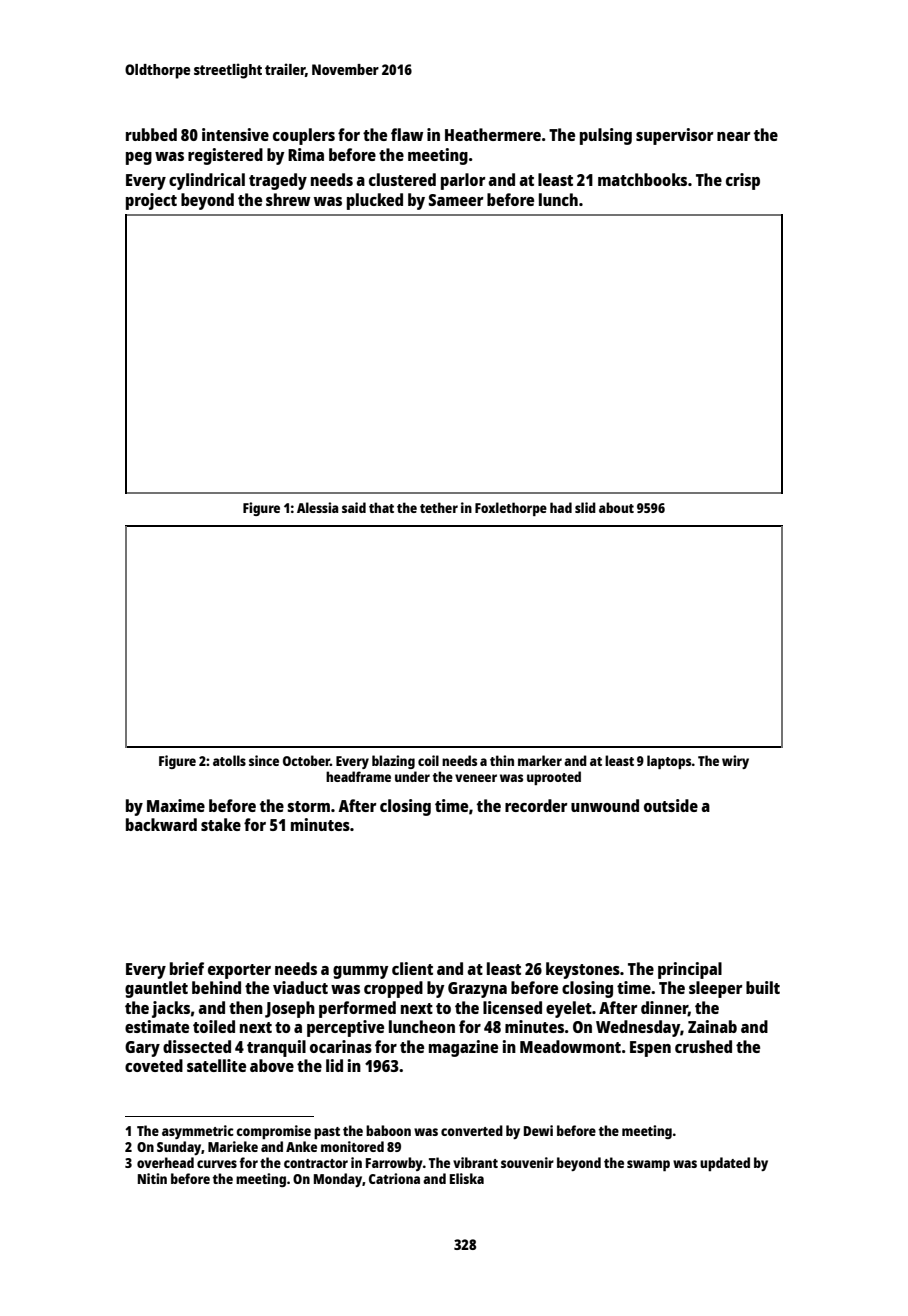  I want to click on tether, so click(439, 507).
